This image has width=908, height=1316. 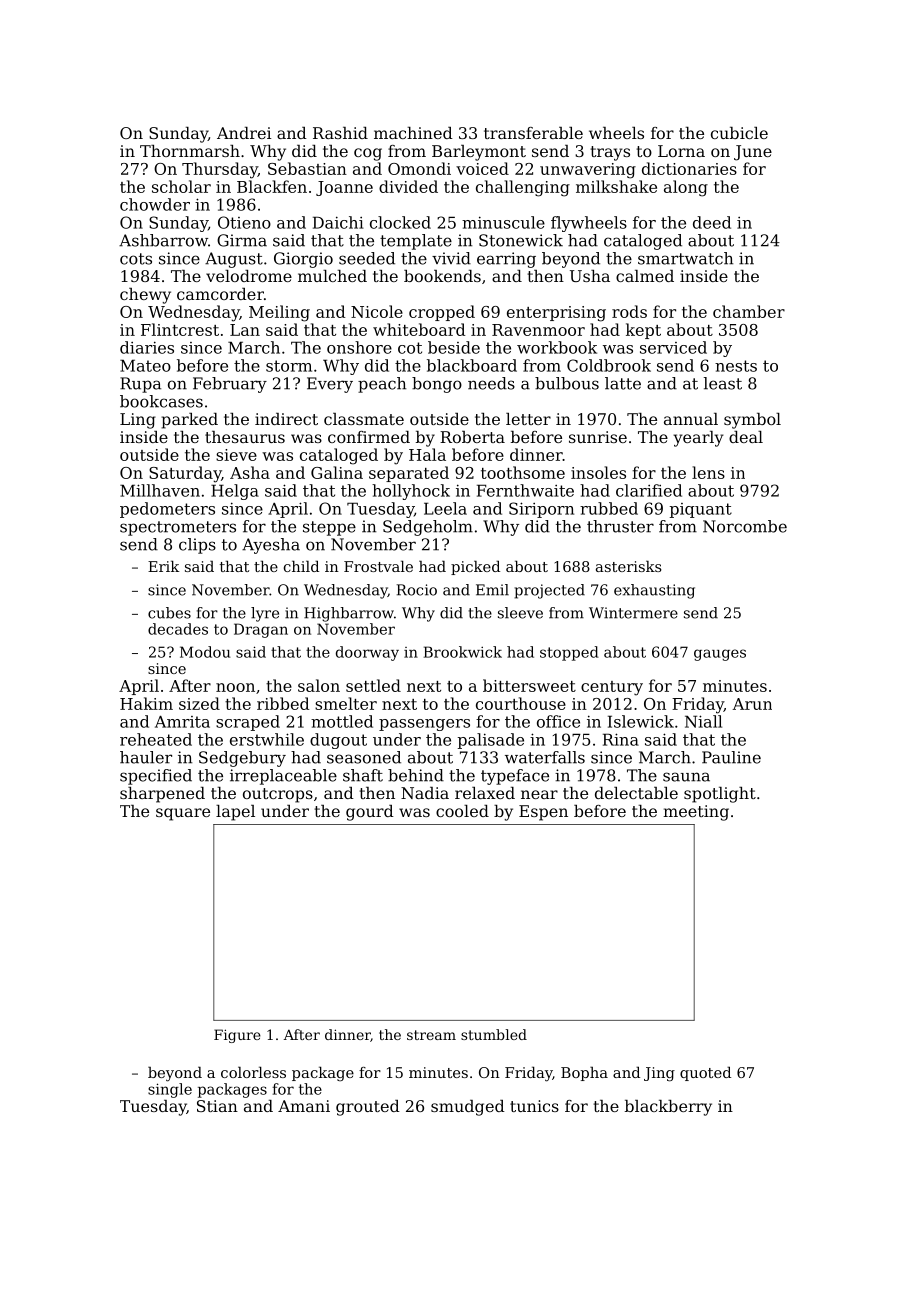 What do you see at coordinates (170, 1090) in the image?
I see `single` at bounding box center [170, 1090].
